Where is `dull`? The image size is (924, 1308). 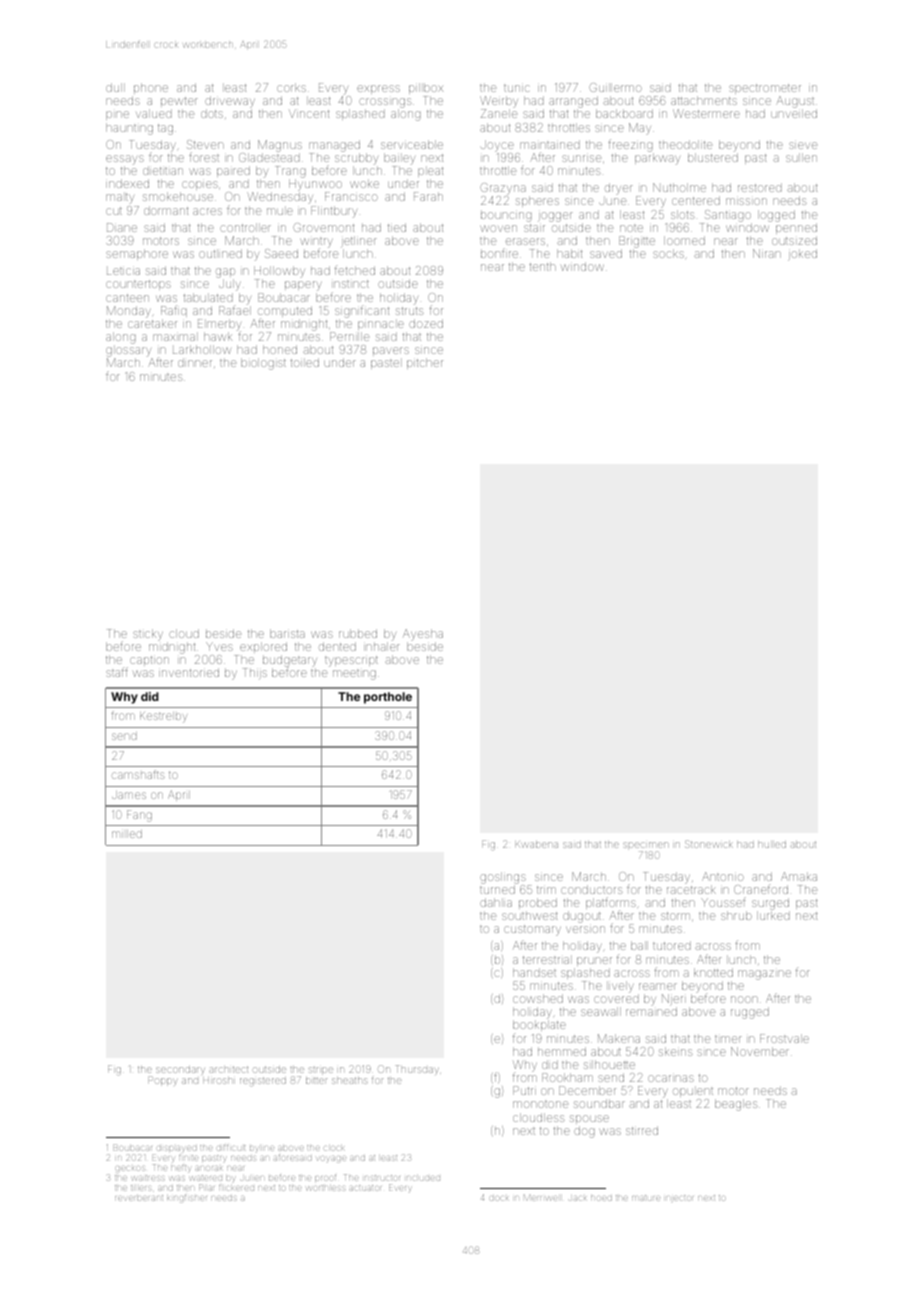
dull is located at coordinates (114, 87).
